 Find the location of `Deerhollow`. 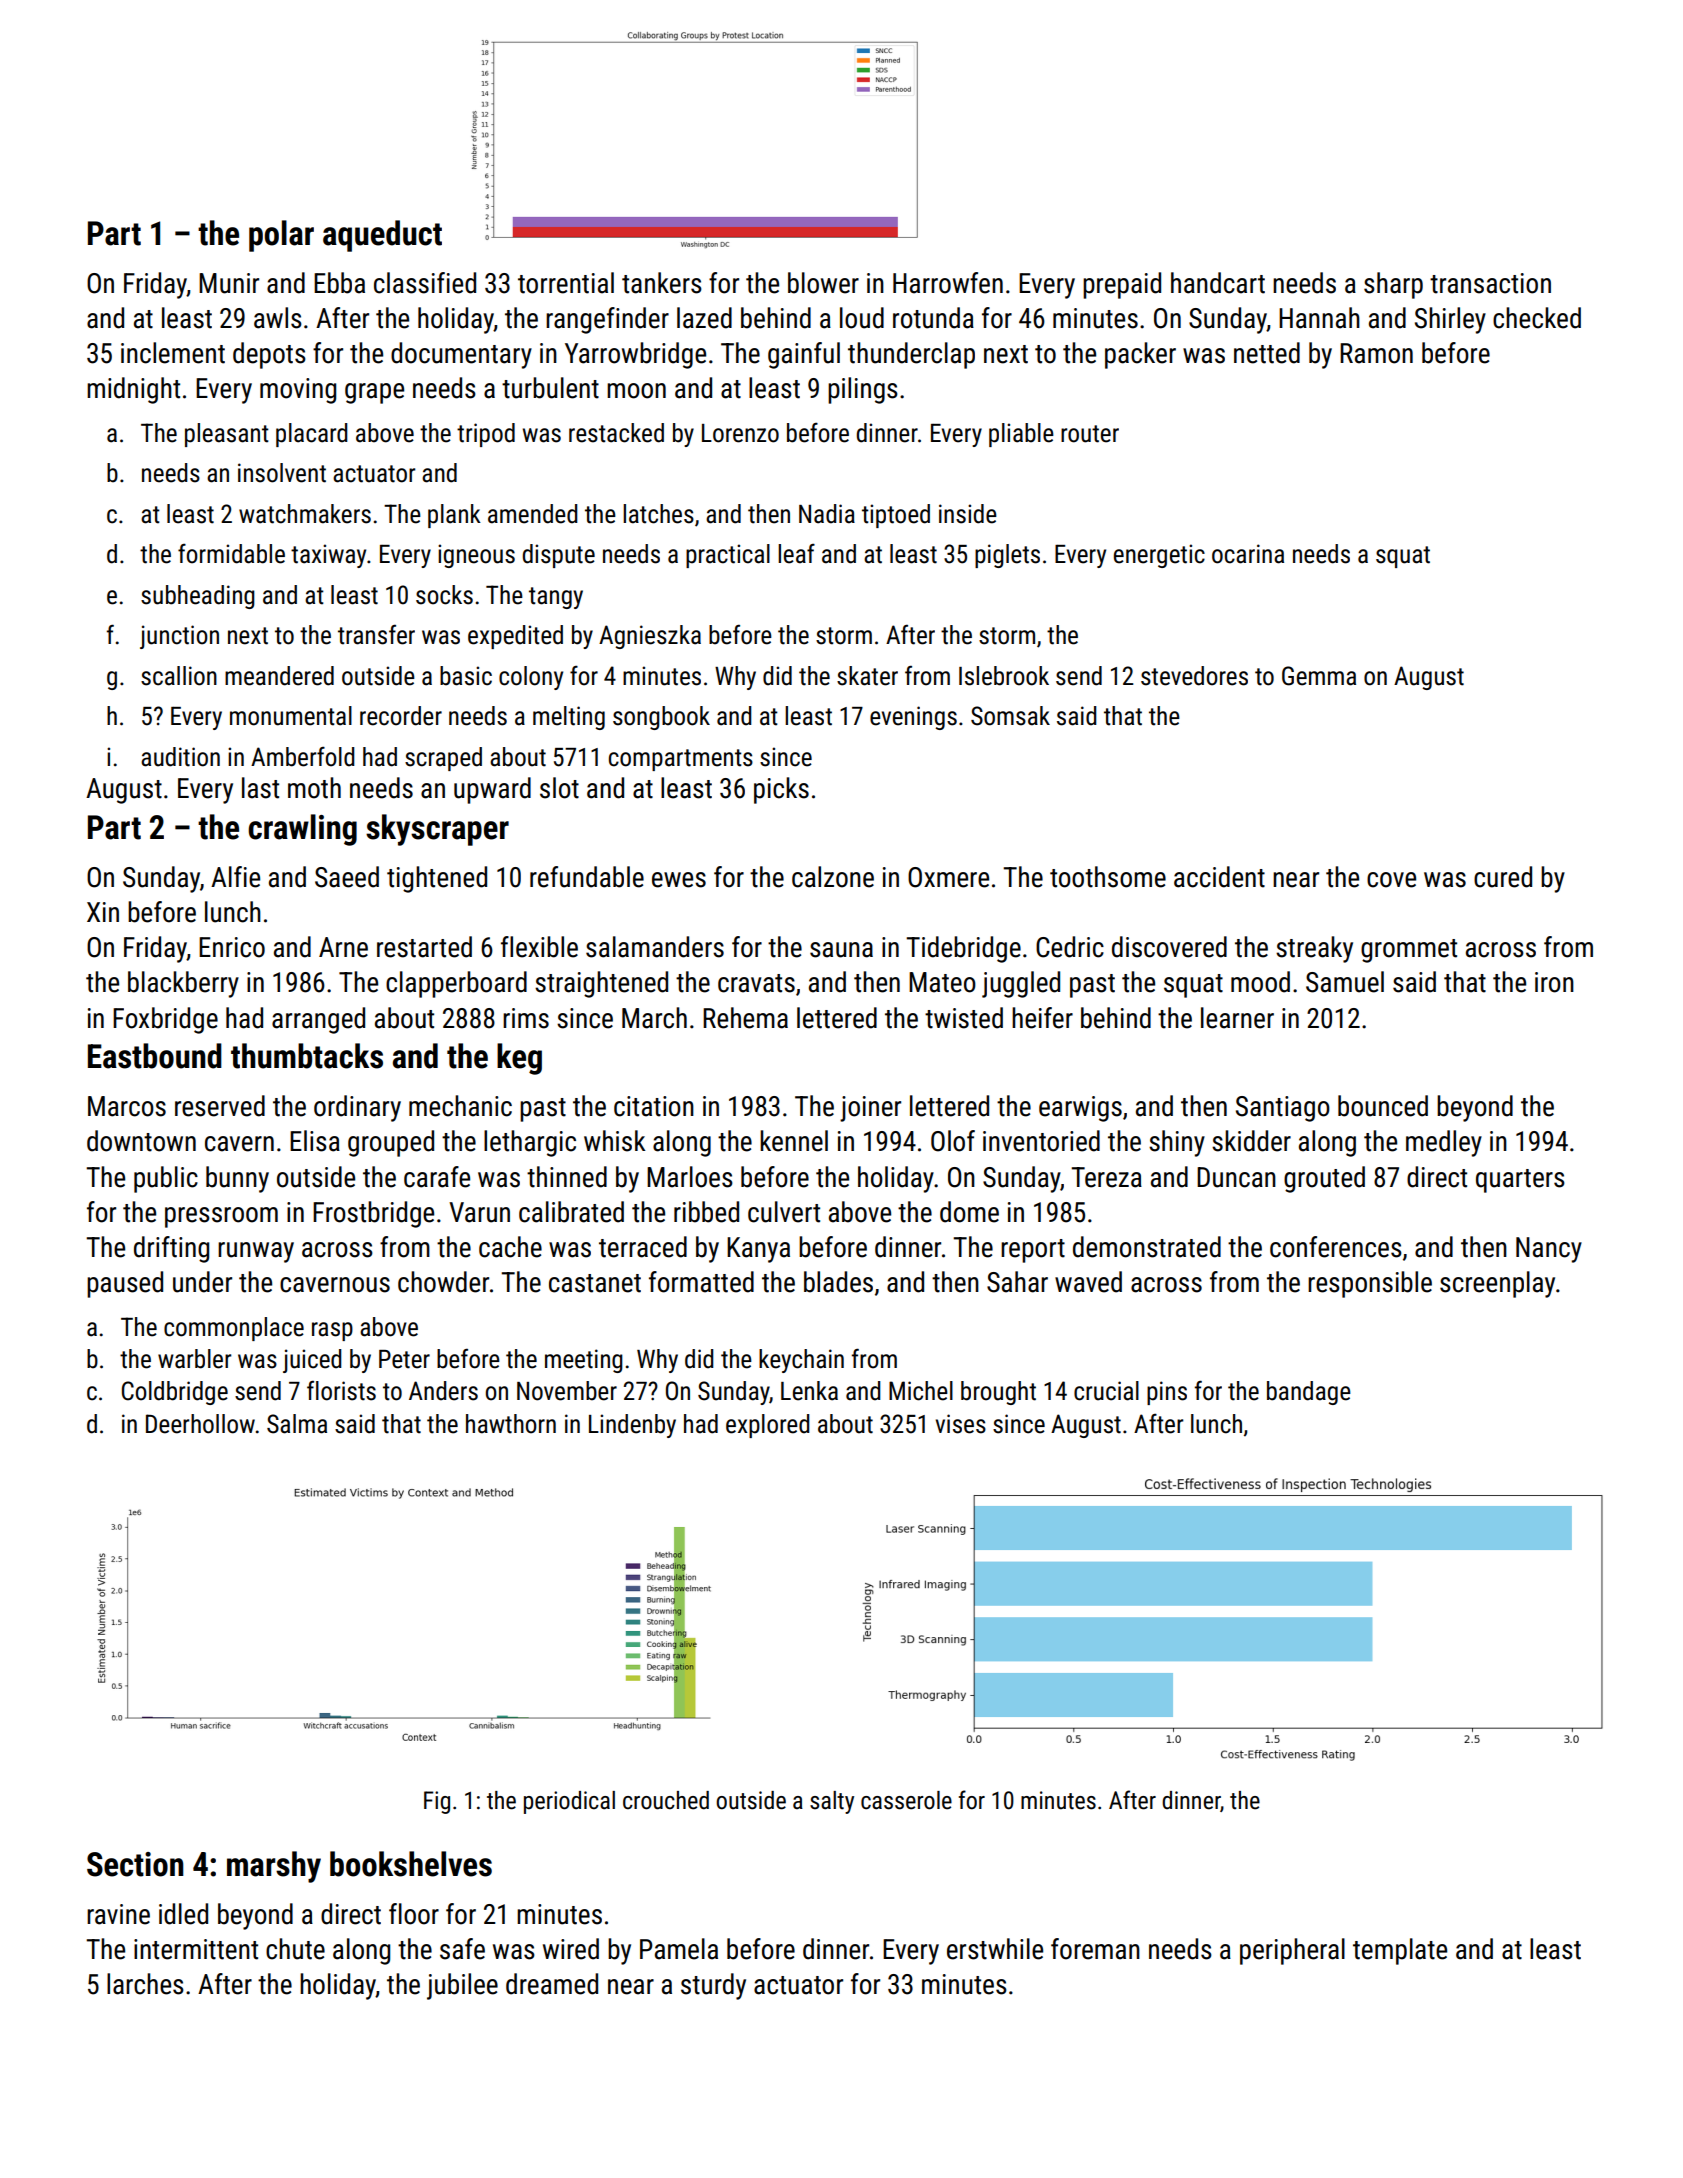

Deerhollow is located at coordinates (200, 1424).
